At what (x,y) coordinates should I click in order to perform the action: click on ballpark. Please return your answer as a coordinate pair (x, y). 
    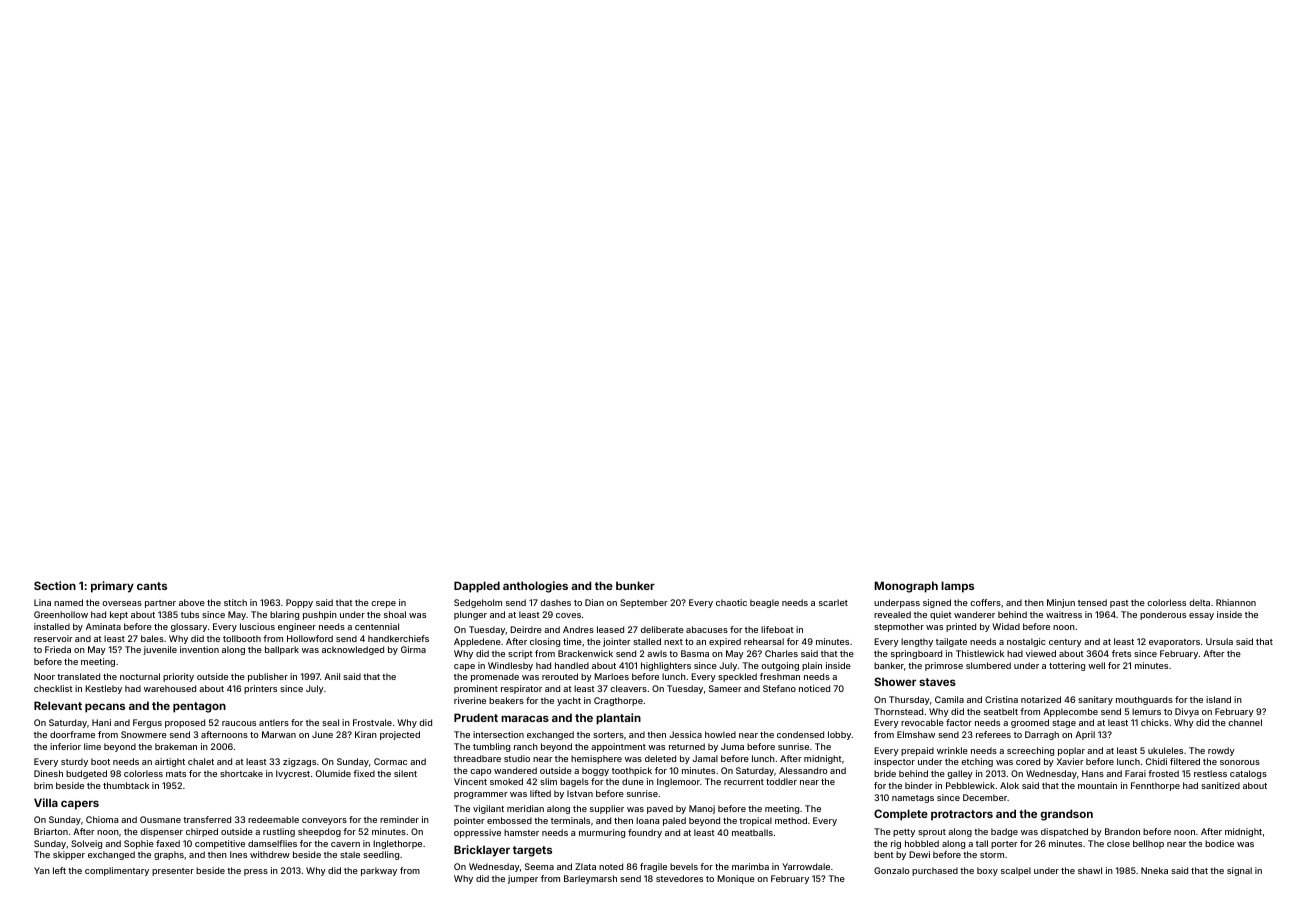
    Looking at the image, I should click on (282, 650).
